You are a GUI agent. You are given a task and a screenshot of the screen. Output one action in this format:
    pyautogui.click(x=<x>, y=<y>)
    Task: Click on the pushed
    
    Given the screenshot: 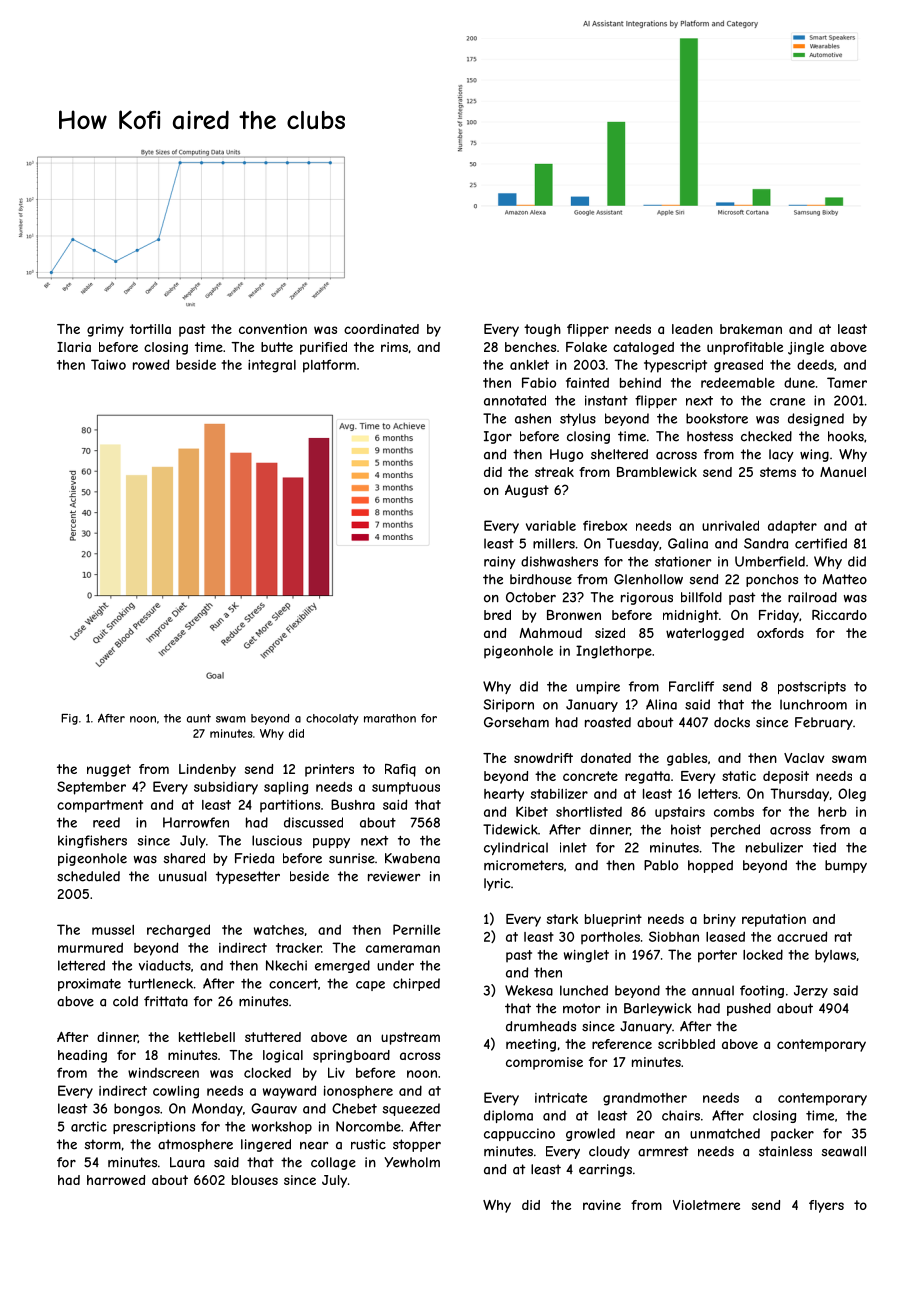 What is the action you would take?
    pyautogui.click(x=749, y=1009)
